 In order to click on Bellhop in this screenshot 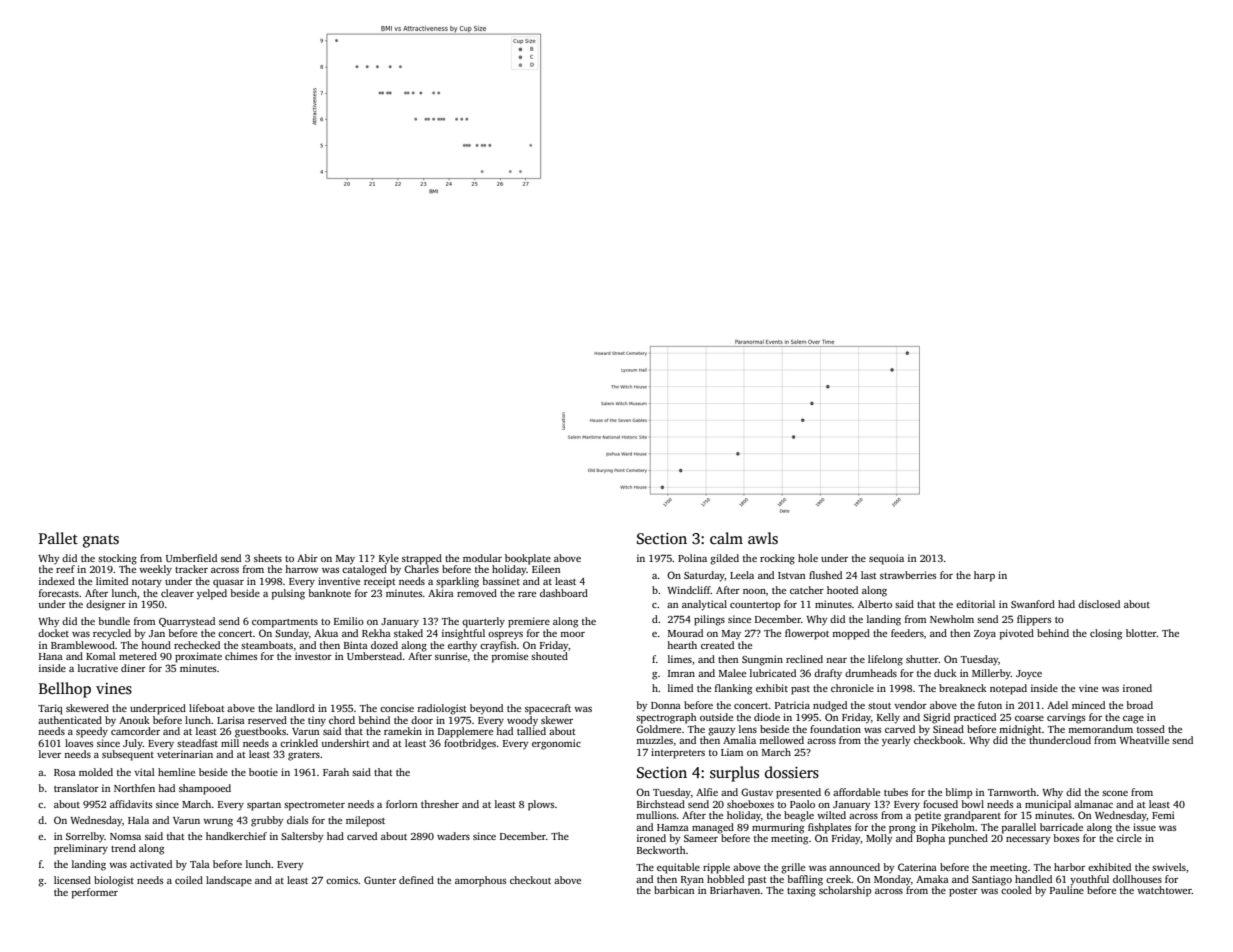, I will do `click(65, 690)`.
